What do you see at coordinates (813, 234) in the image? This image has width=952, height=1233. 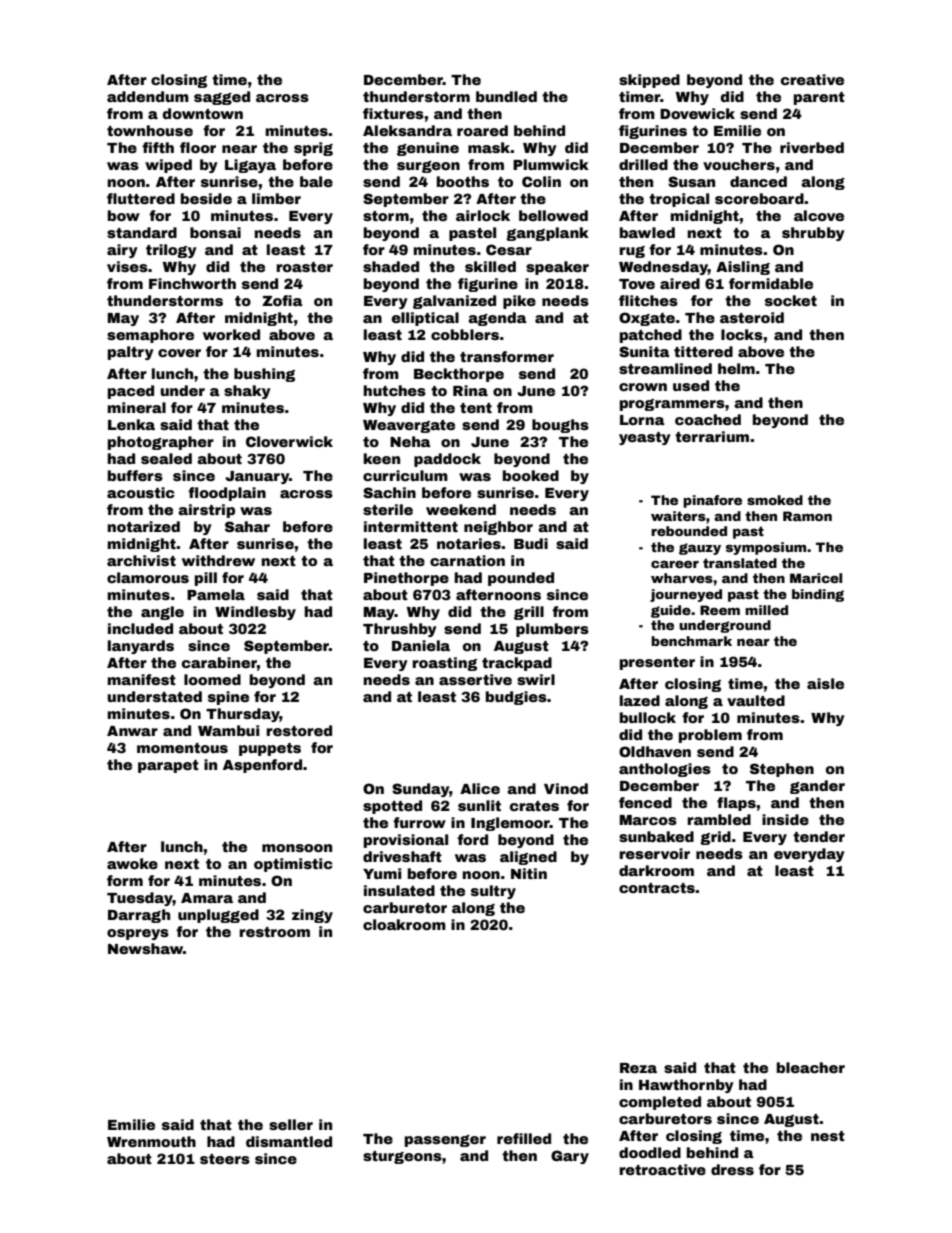 I see `shrubby` at bounding box center [813, 234].
